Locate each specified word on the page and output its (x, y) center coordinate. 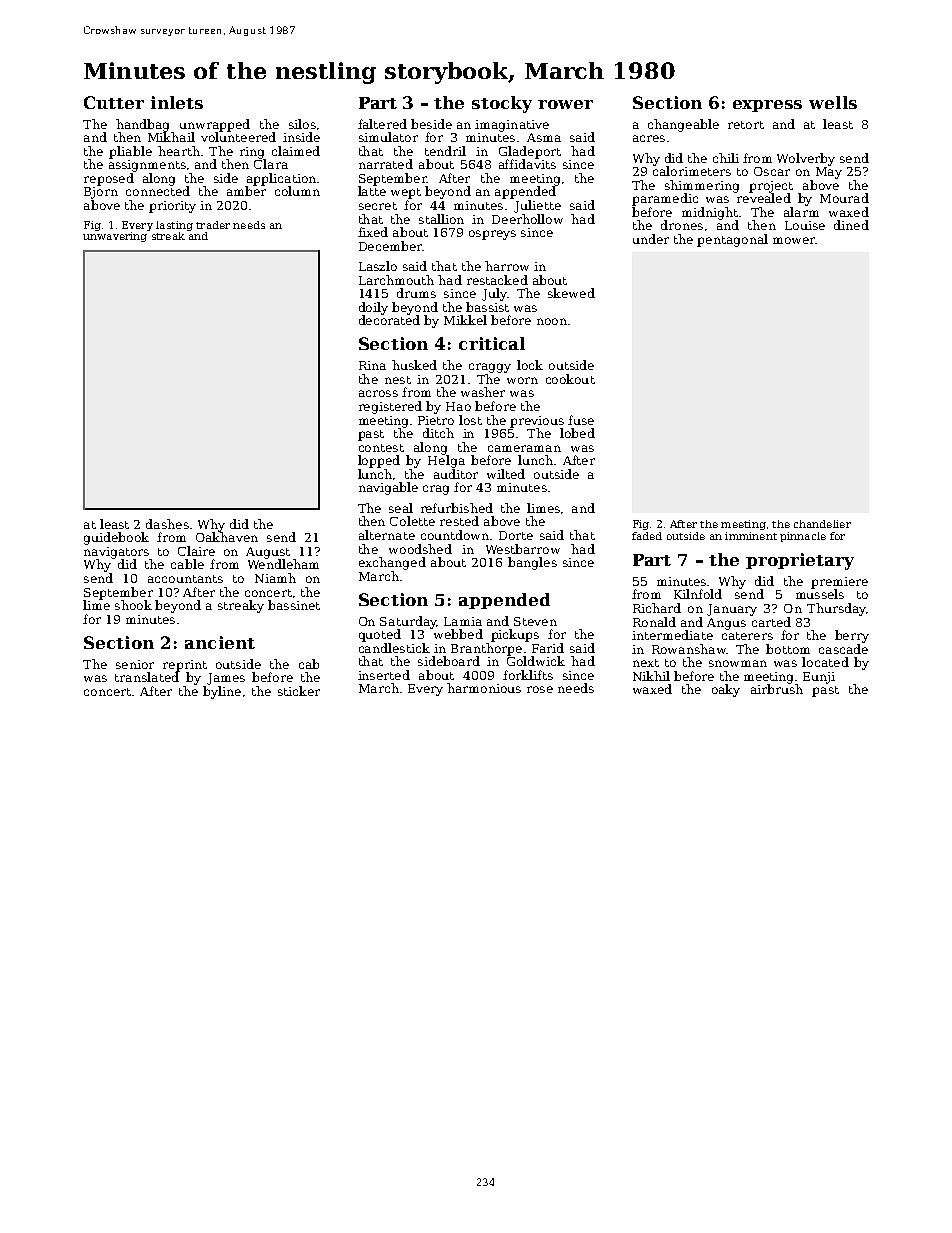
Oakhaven (227, 537)
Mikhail (171, 137)
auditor (456, 474)
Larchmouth (396, 280)
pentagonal (732, 240)
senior (135, 664)
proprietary (800, 561)
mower (794, 240)
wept (406, 193)
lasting (174, 226)
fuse (581, 420)
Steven (535, 621)
